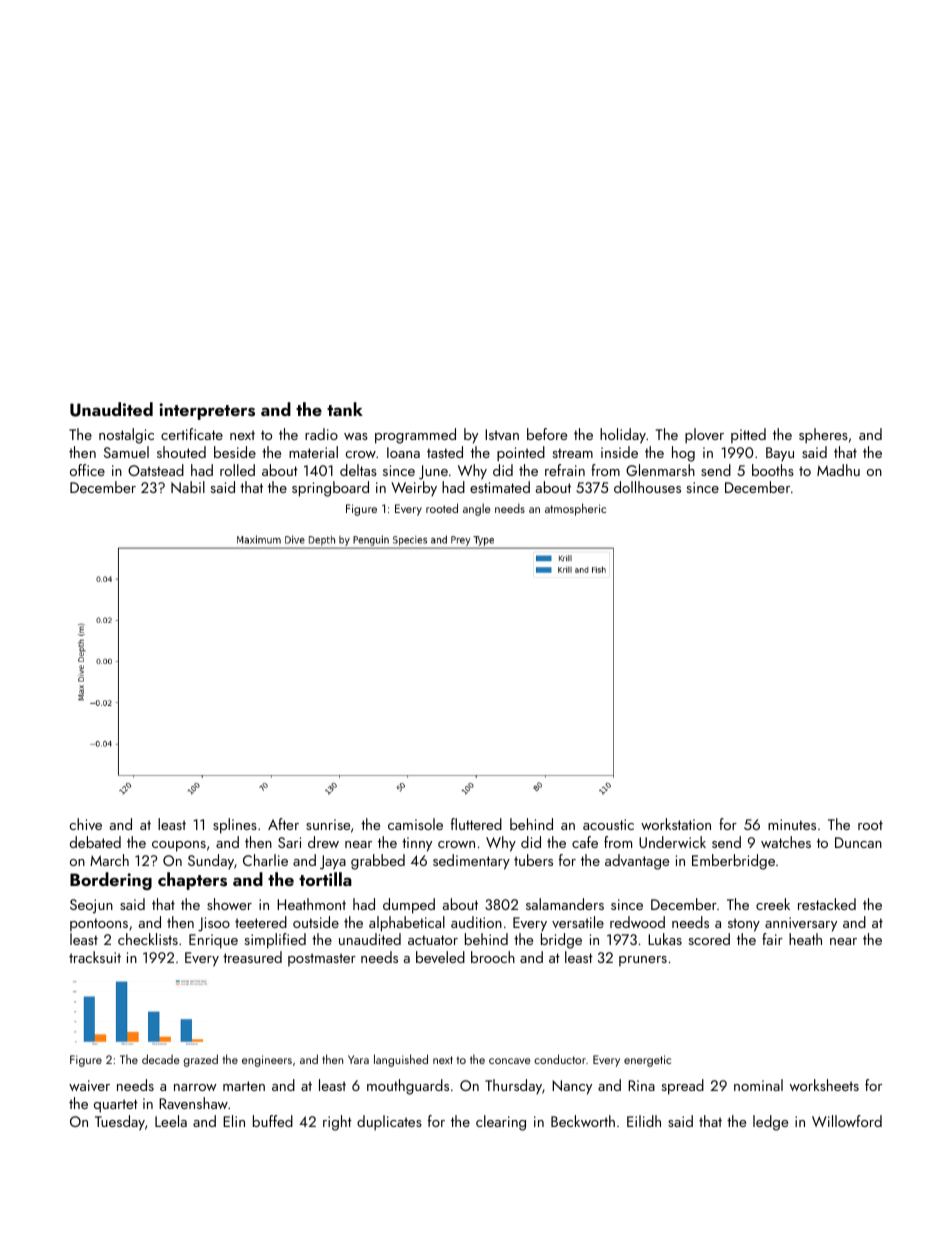  Describe the element at coordinates (502, 434) in the image. I see `Istvan` at that location.
